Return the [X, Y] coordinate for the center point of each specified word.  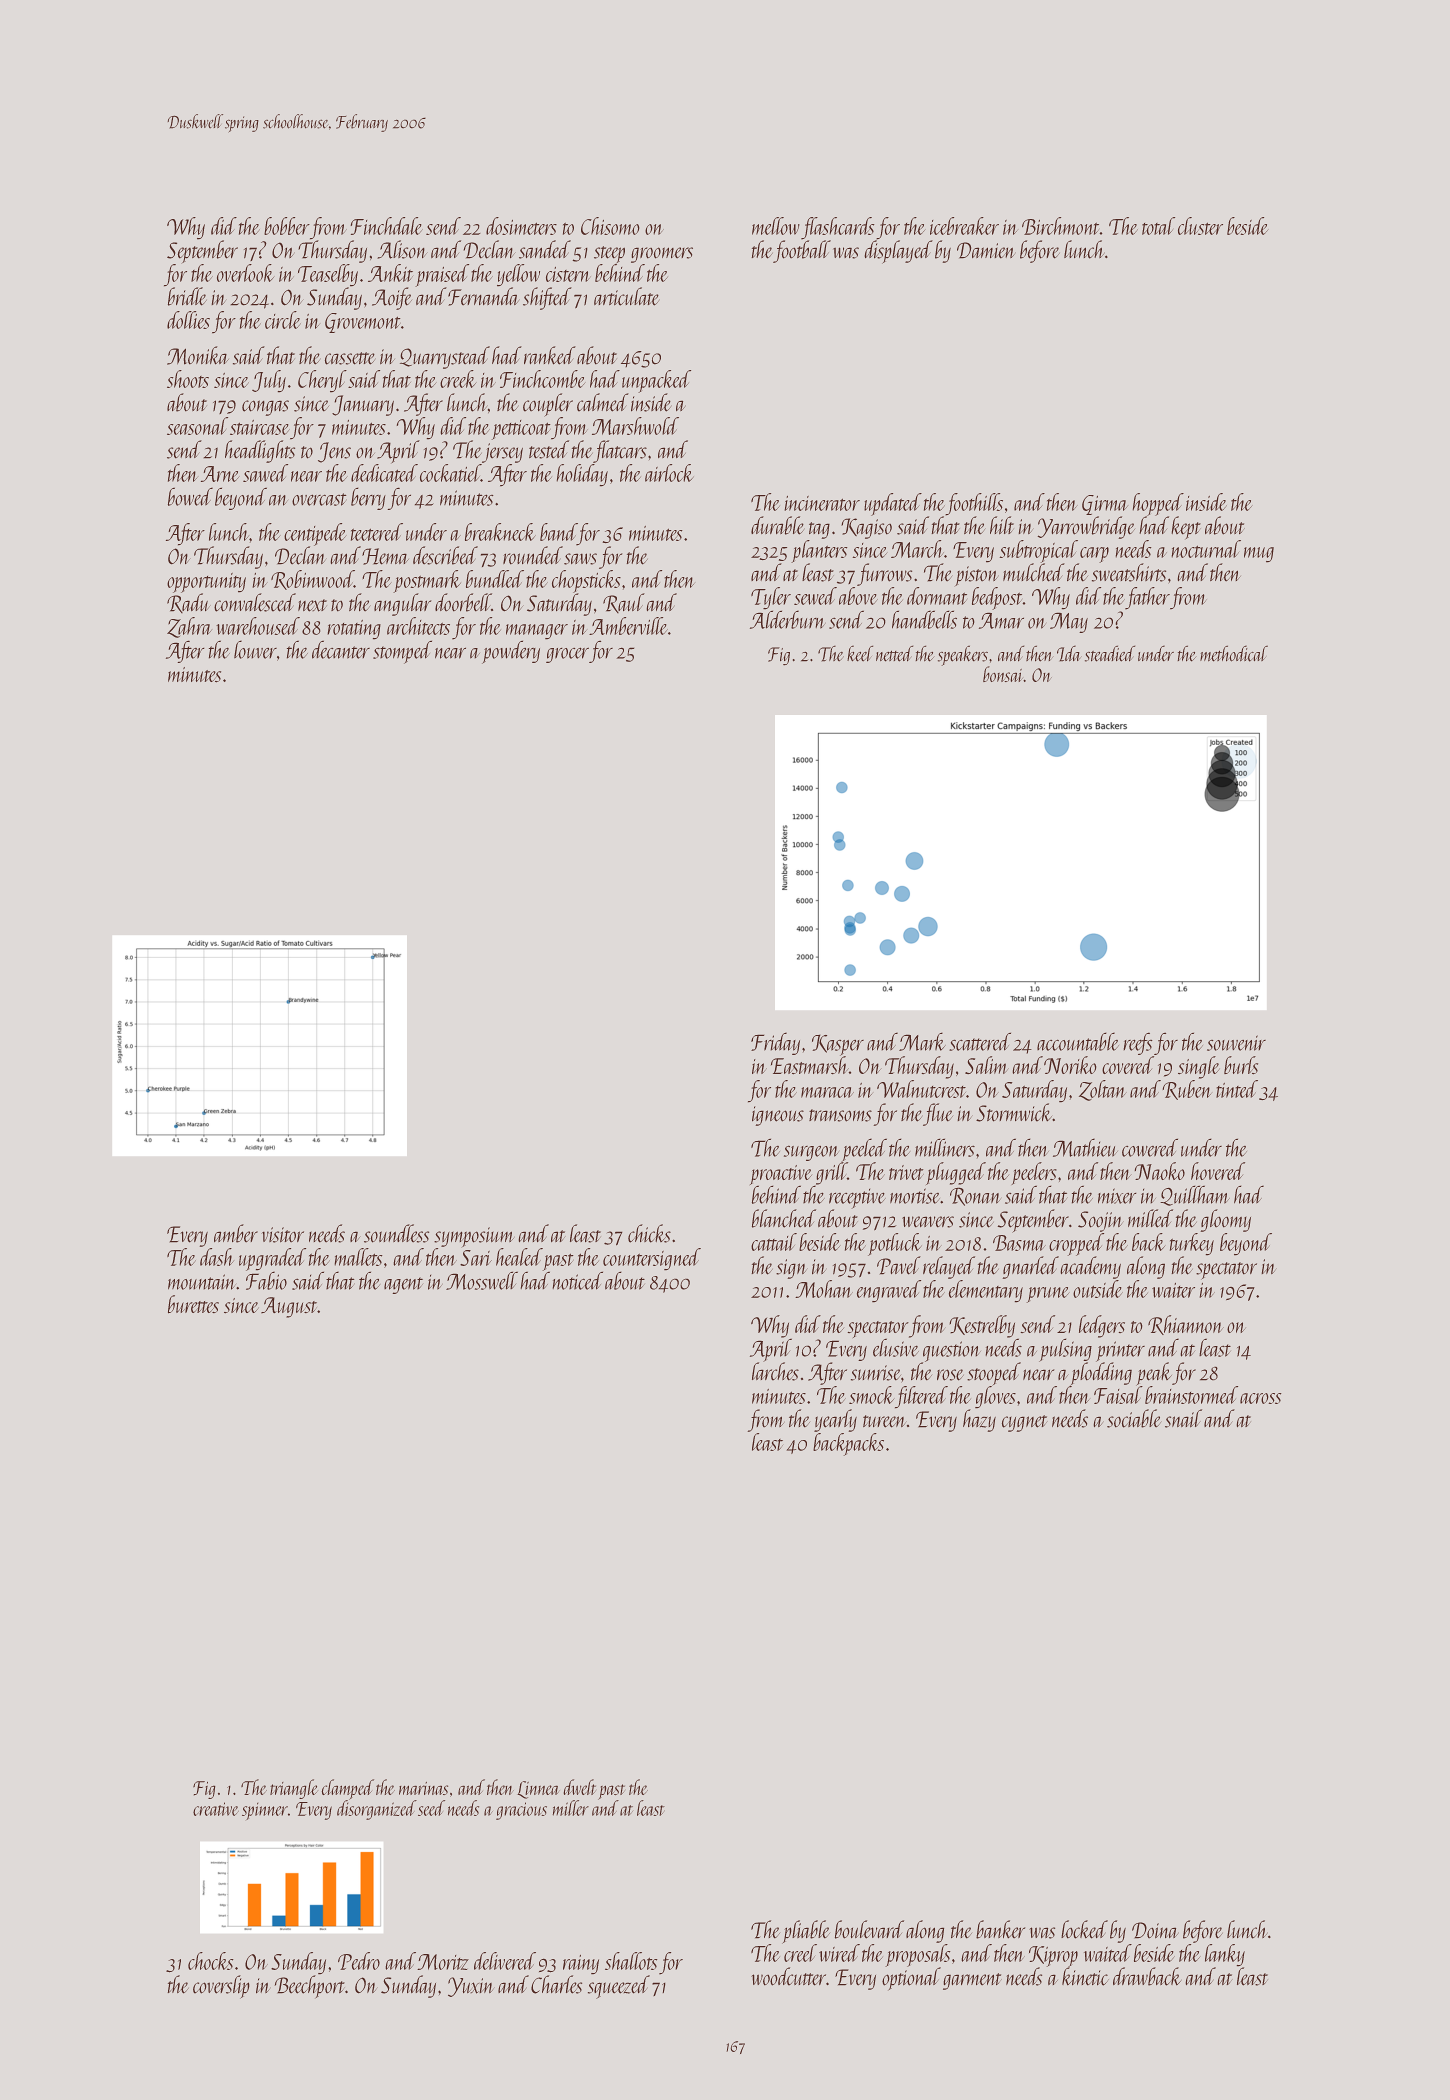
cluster [1200, 226]
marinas [423, 1788]
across [1261, 1398]
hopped [1158, 504]
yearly [835, 1420]
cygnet [1025, 1423]
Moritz [443, 1962]
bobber [287, 226]
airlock [669, 473]
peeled [864, 1150]
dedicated [384, 473]
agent [403, 1285]
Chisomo [610, 226]
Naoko [1159, 1171]
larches [775, 1371]
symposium [474, 1237]
